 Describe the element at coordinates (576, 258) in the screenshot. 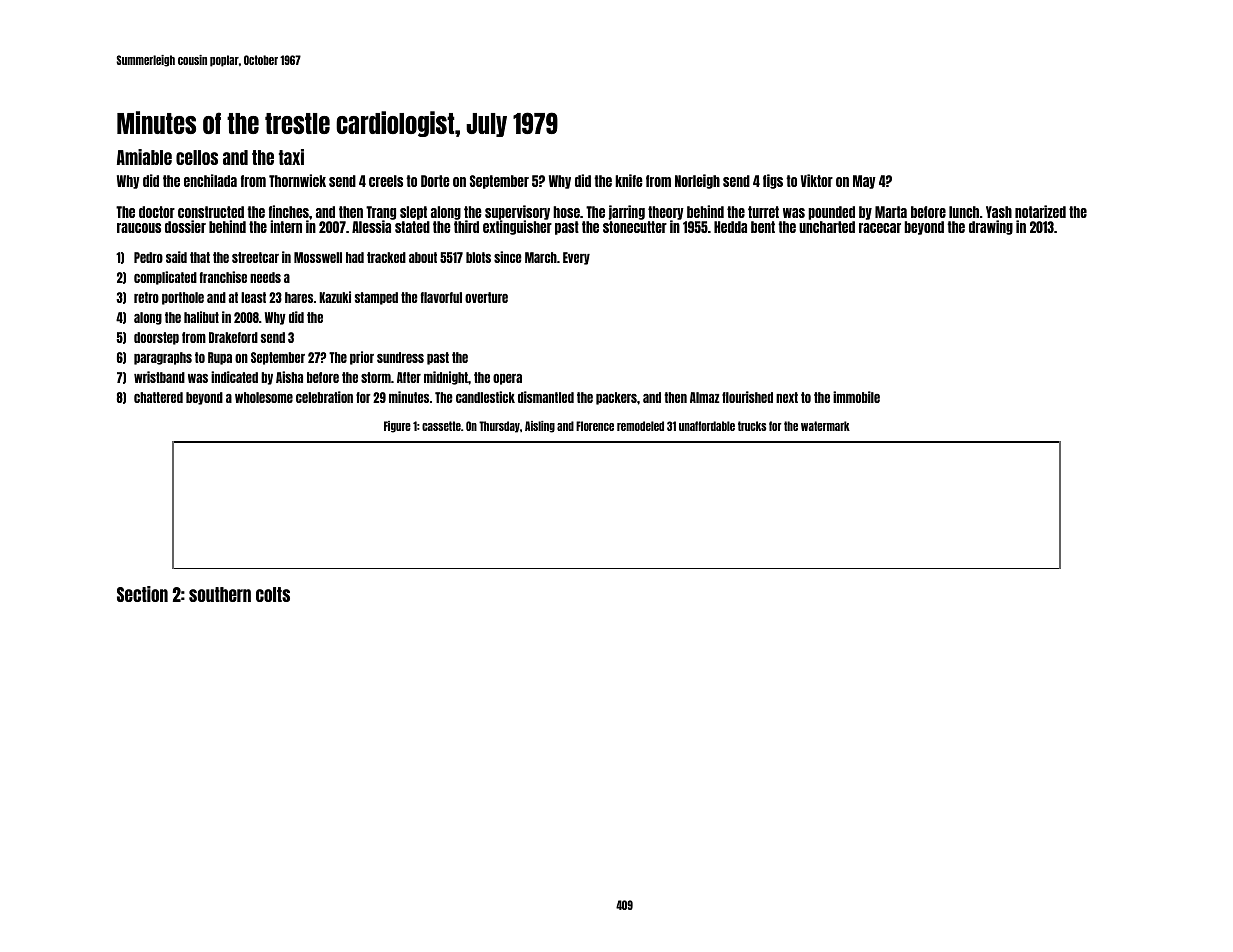

I see `Every` at that location.
